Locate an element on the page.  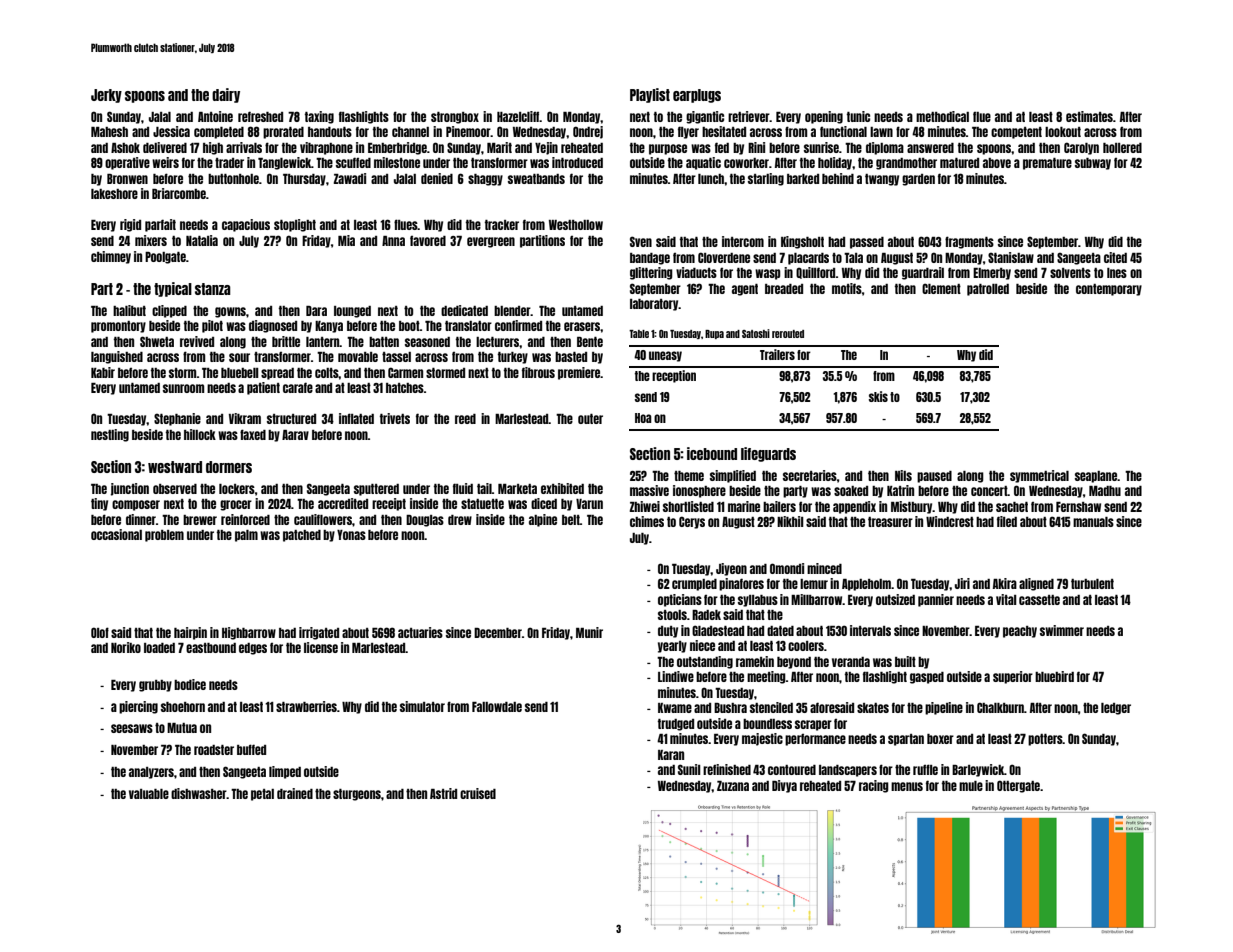
earplugs is located at coordinates (697, 96).
